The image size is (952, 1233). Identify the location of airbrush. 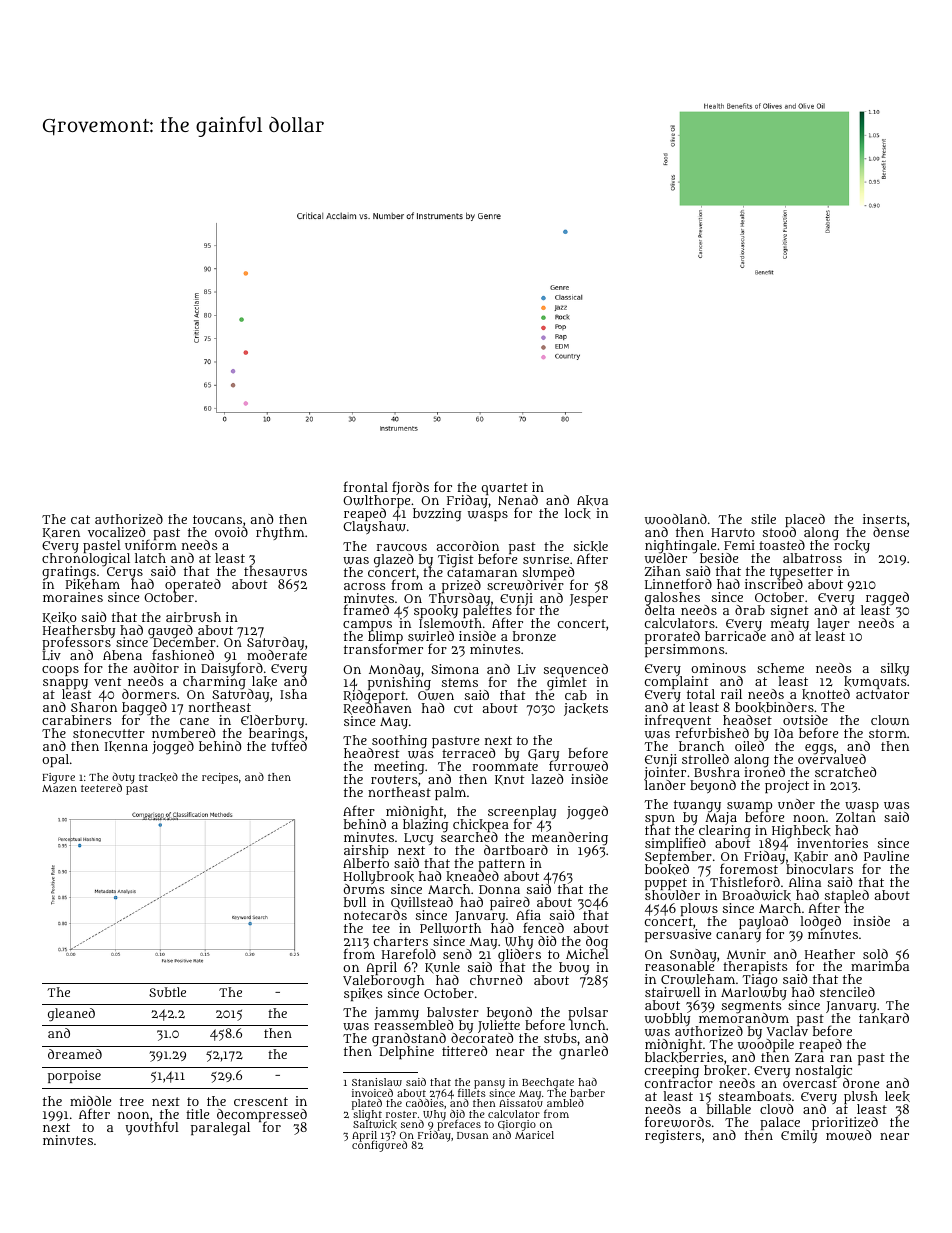
(193, 617).
